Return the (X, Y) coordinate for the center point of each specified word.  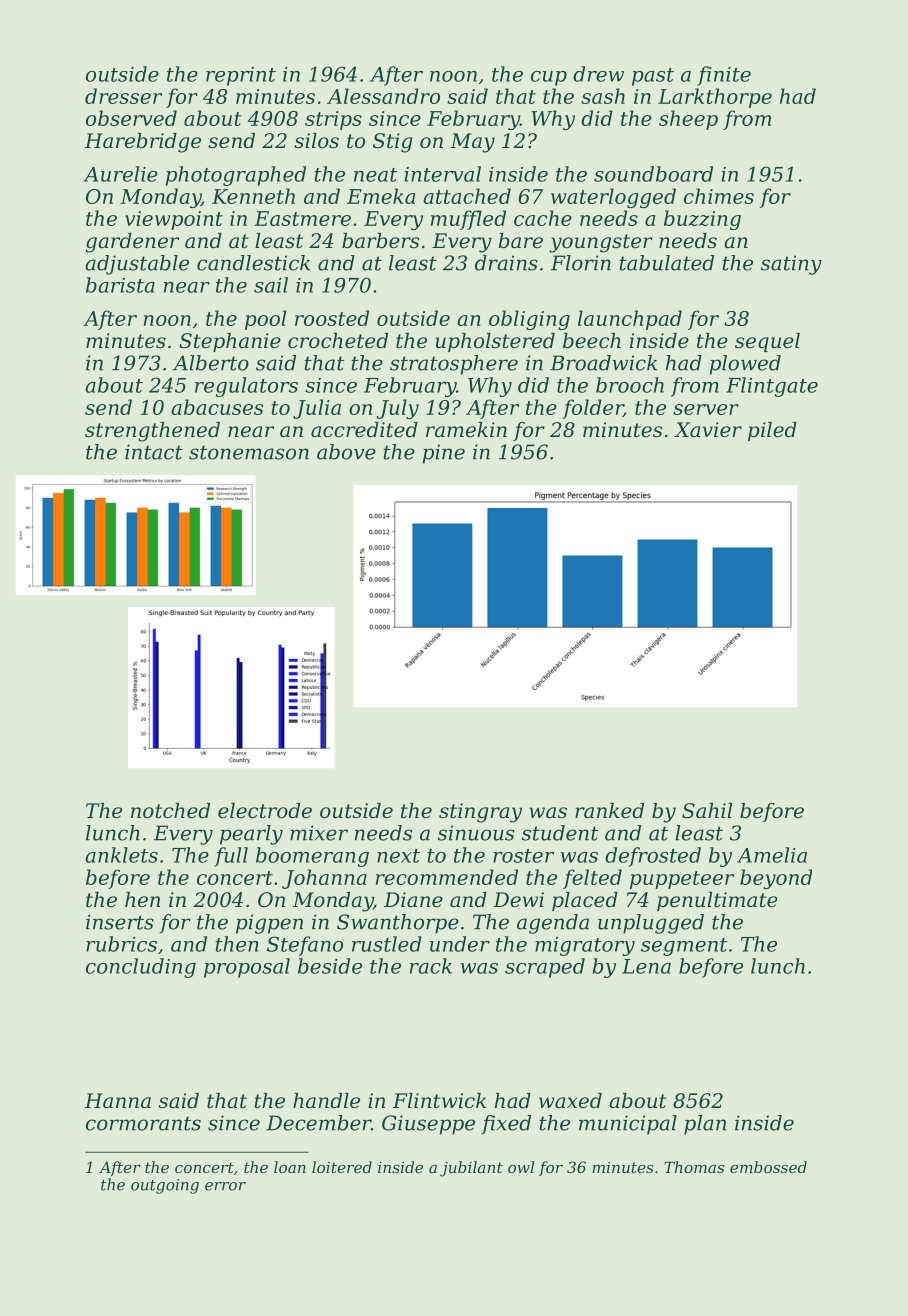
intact (154, 452)
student (560, 833)
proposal (247, 968)
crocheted (338, 341)
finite (724, 76)
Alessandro (383, 96)
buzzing (702, 220)
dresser (123, 96)
